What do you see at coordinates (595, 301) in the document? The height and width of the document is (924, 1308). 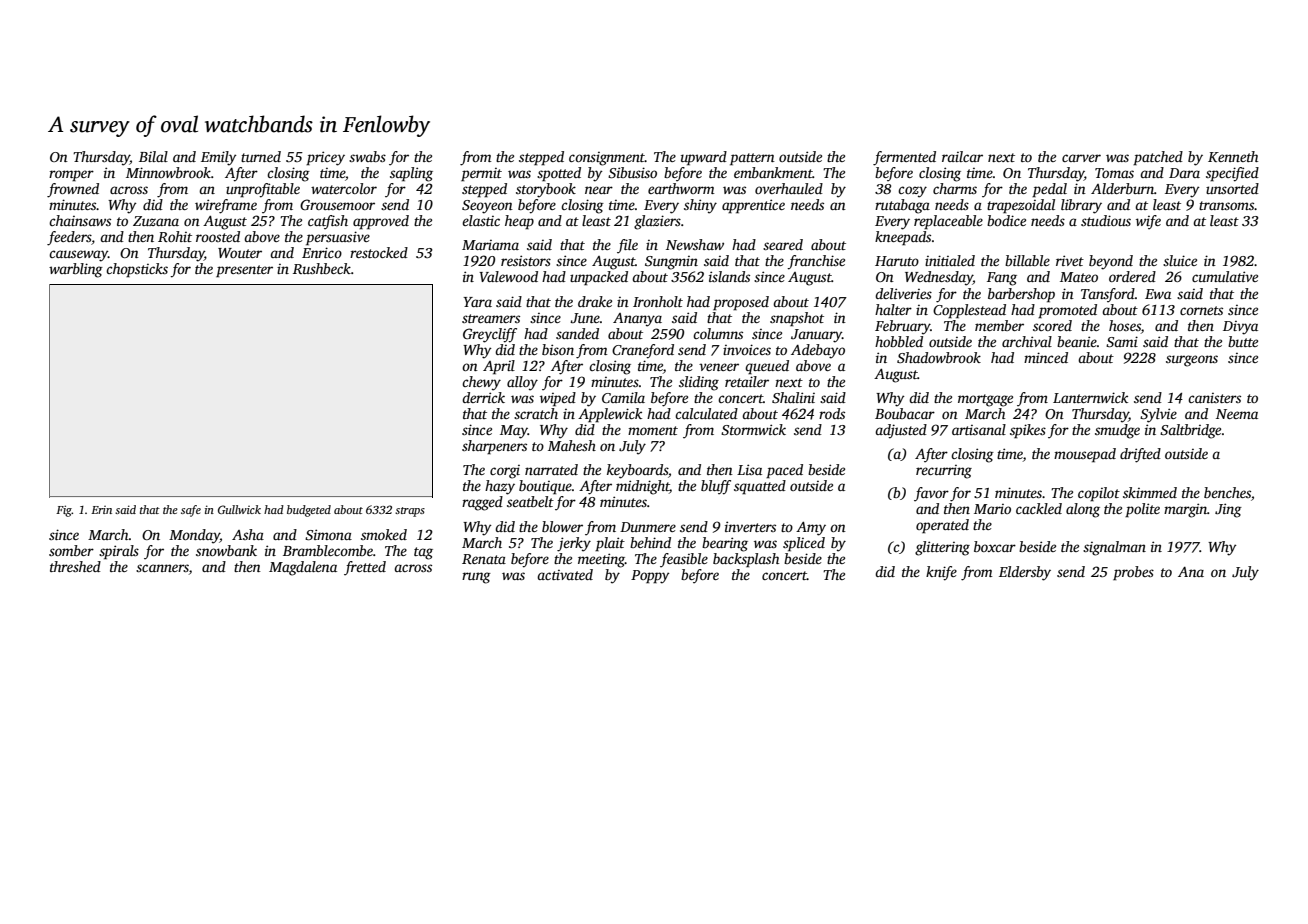 I see `drake` at bounding box center [595, 301].
